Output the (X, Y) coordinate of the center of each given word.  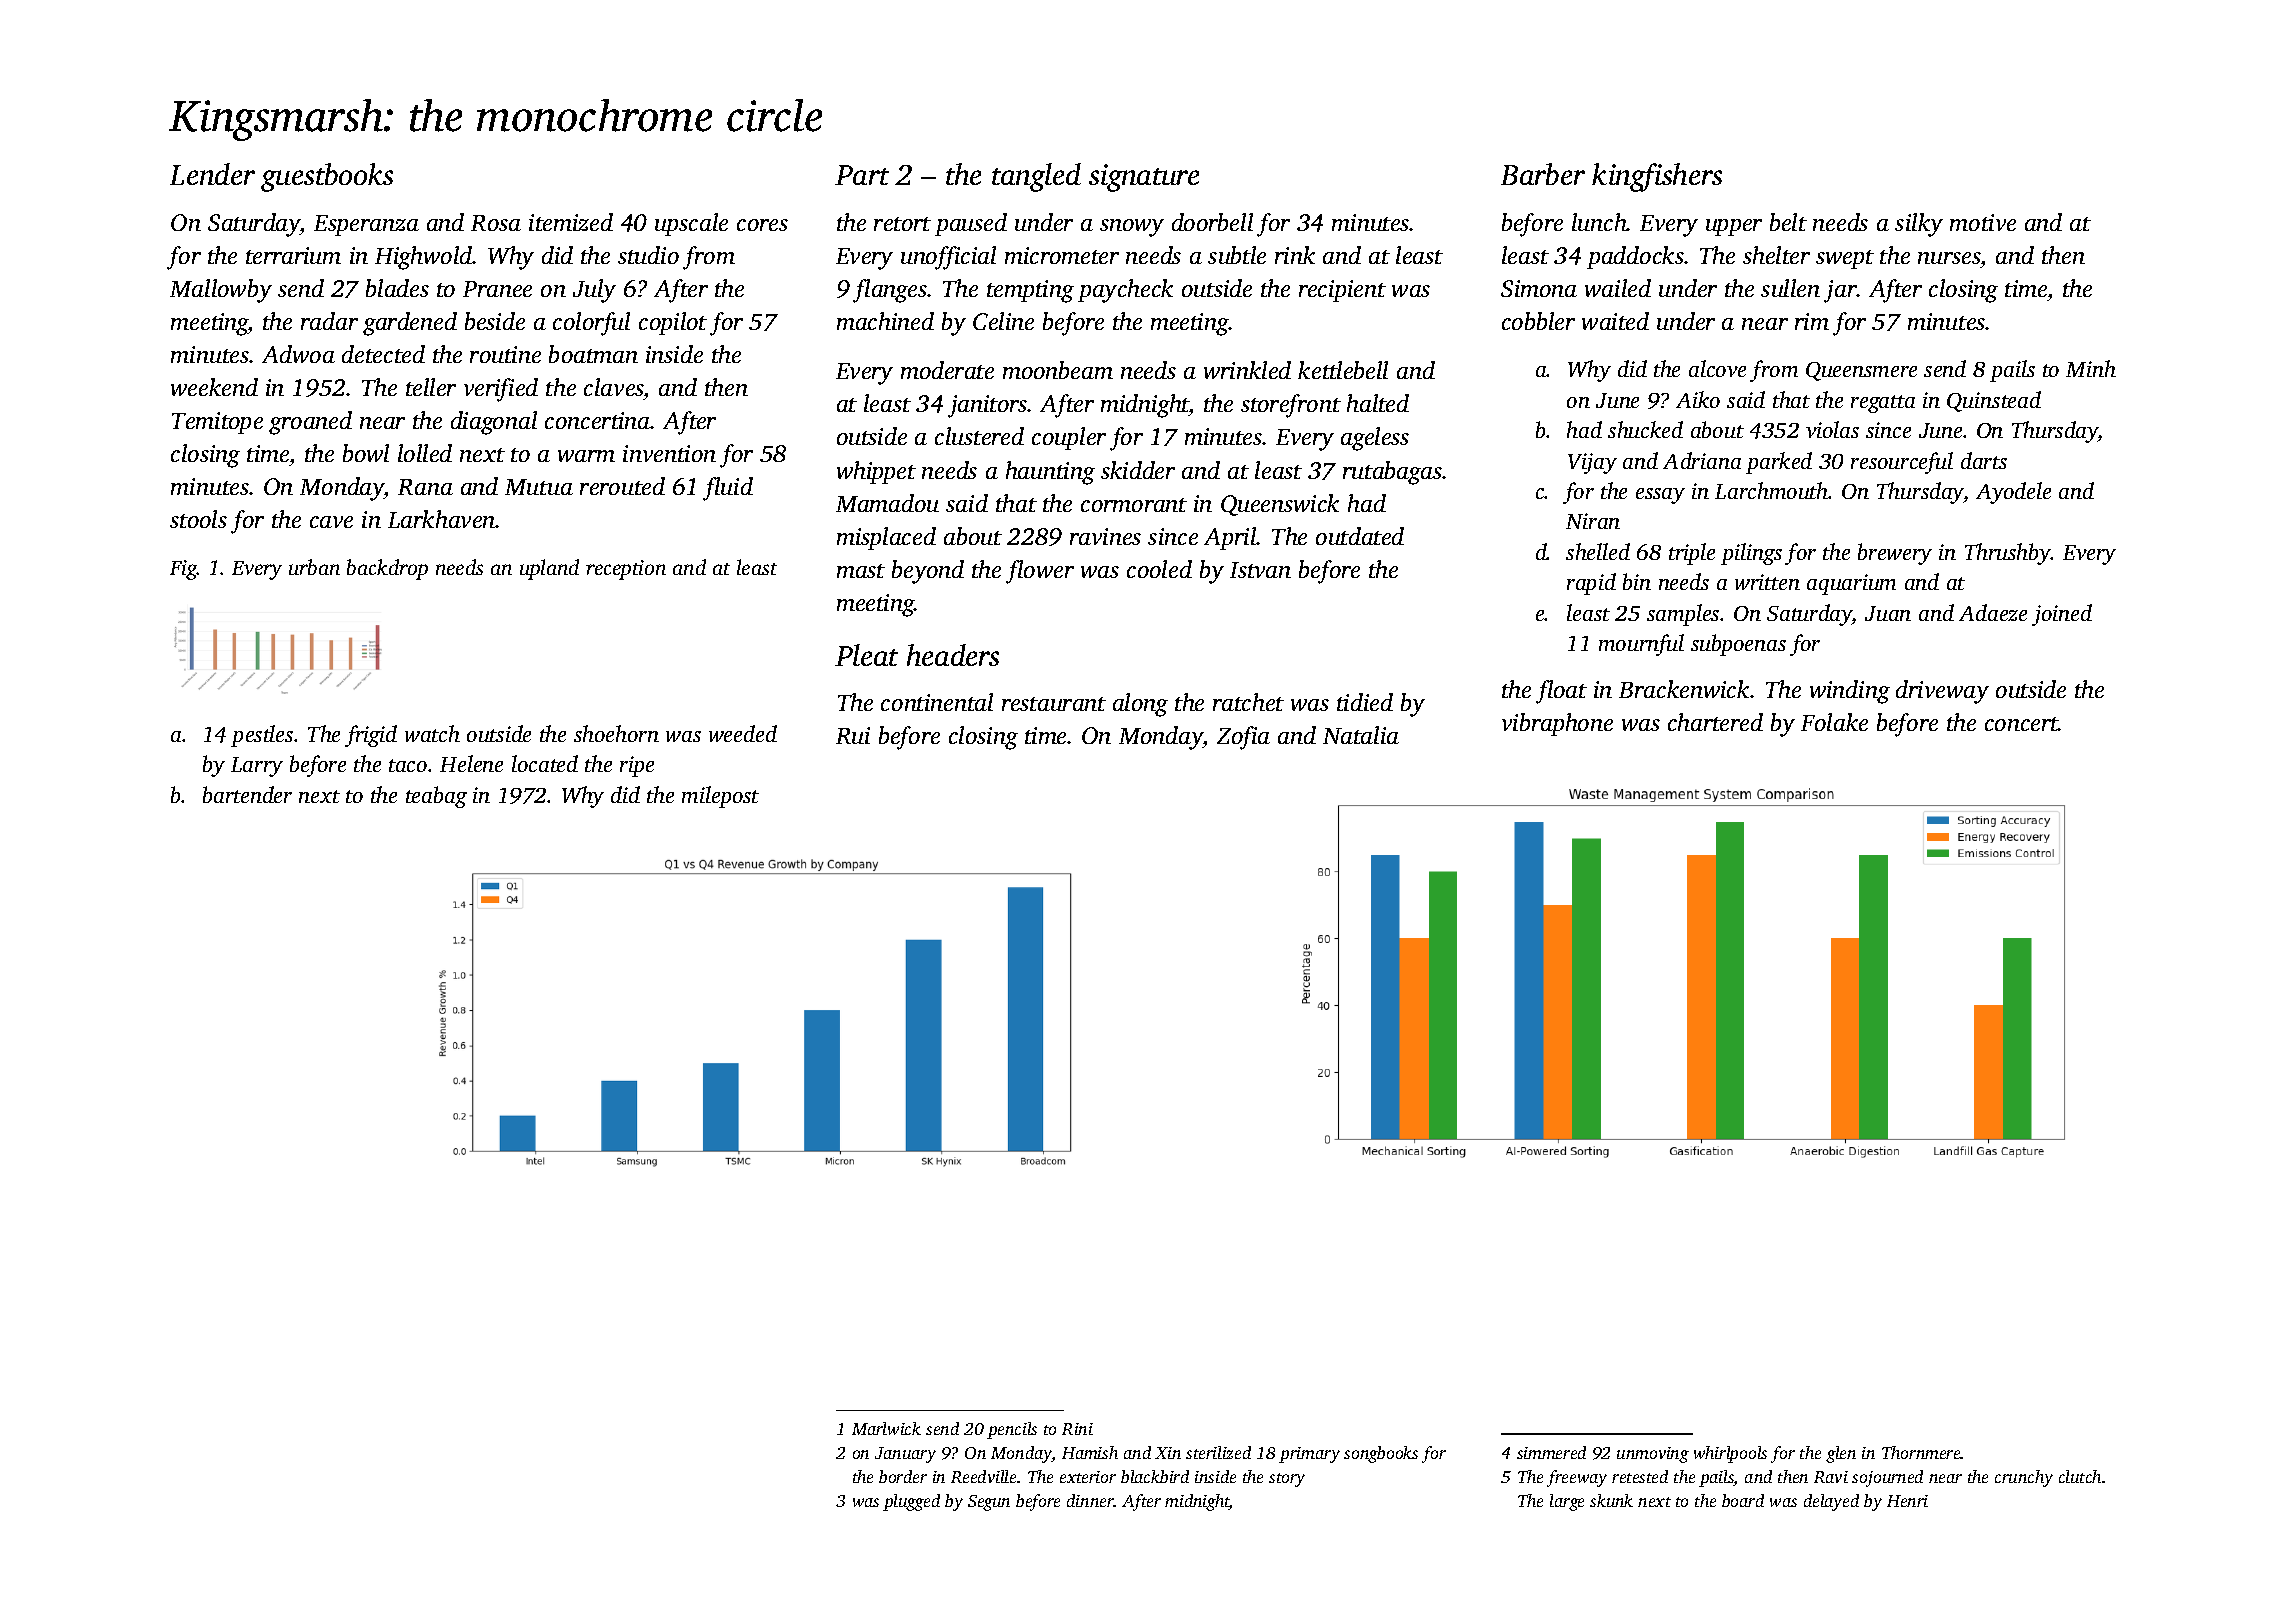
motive (1983, 222)
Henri (1907, 1501)
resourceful (1902, 463)
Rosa (496, 223)
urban (314, 567)
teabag (436, 797)
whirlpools (1730, 1454)
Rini (1077, 1429)
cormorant (1134, 505)
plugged (911, 1502)
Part (862, 175)
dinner (1090, 1500)
